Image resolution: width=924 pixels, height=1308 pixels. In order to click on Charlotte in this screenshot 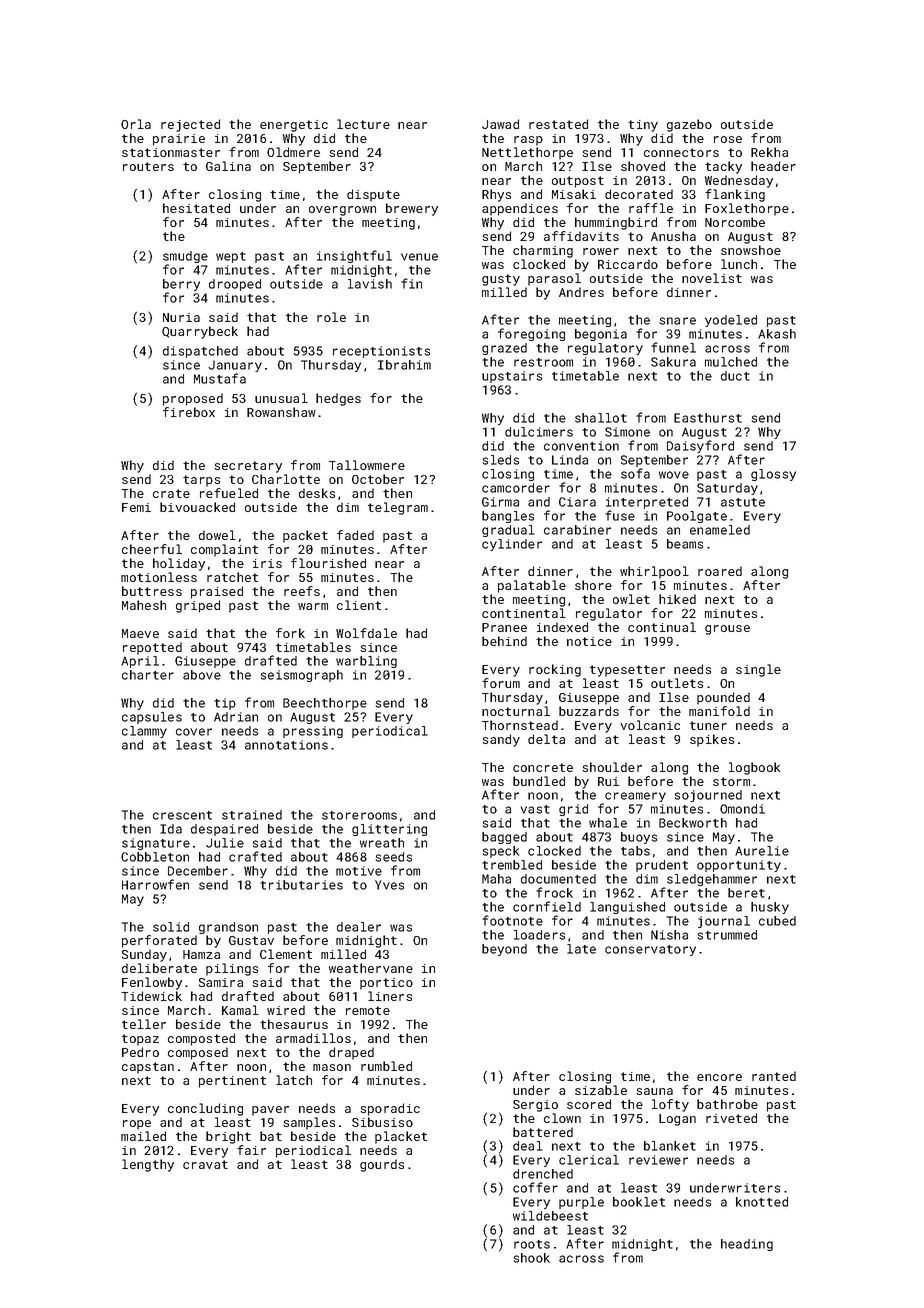, I will do `click(286, 479)`.
